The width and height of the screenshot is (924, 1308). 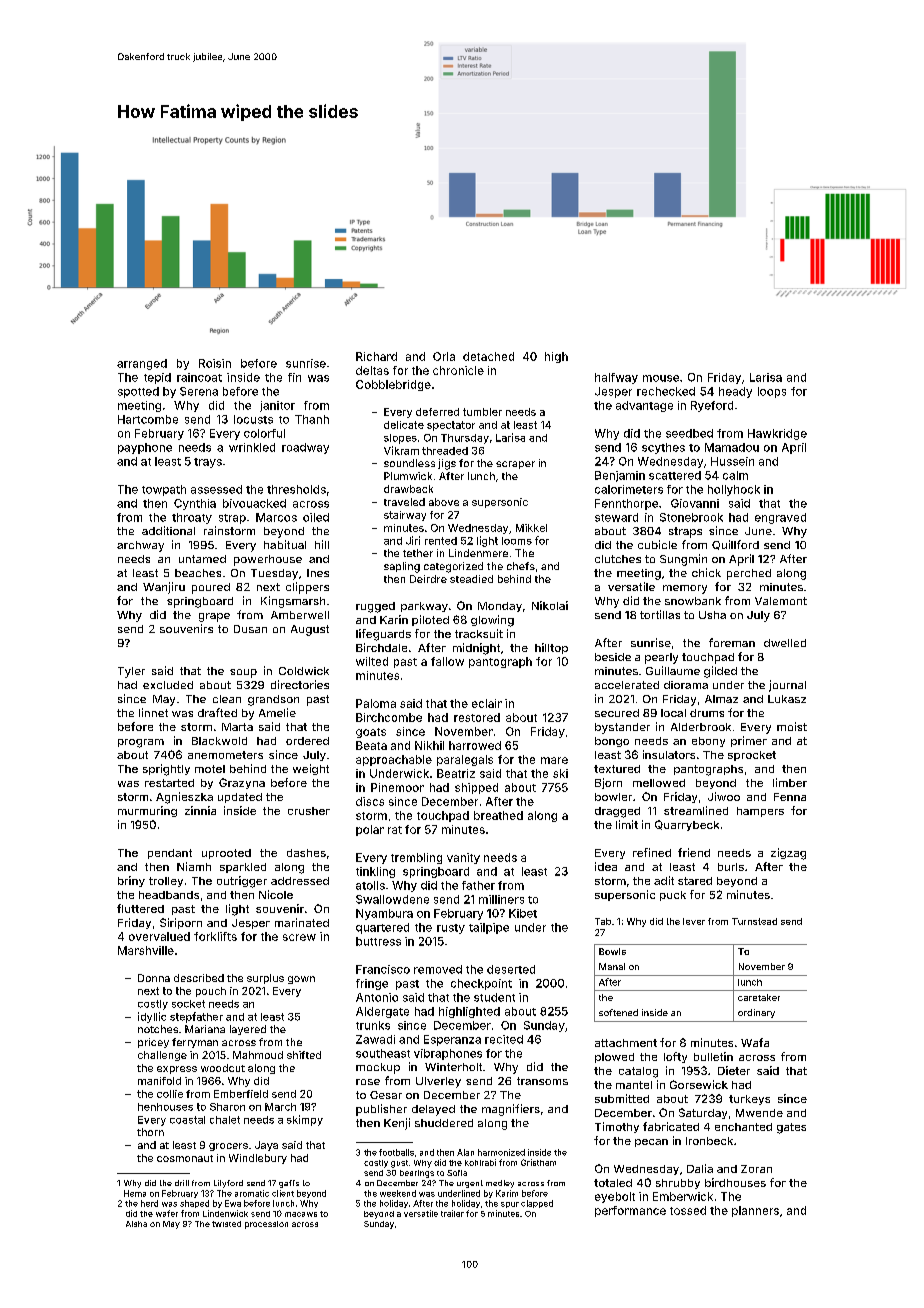 I want to click on soup, so click(x=243, y=673).
